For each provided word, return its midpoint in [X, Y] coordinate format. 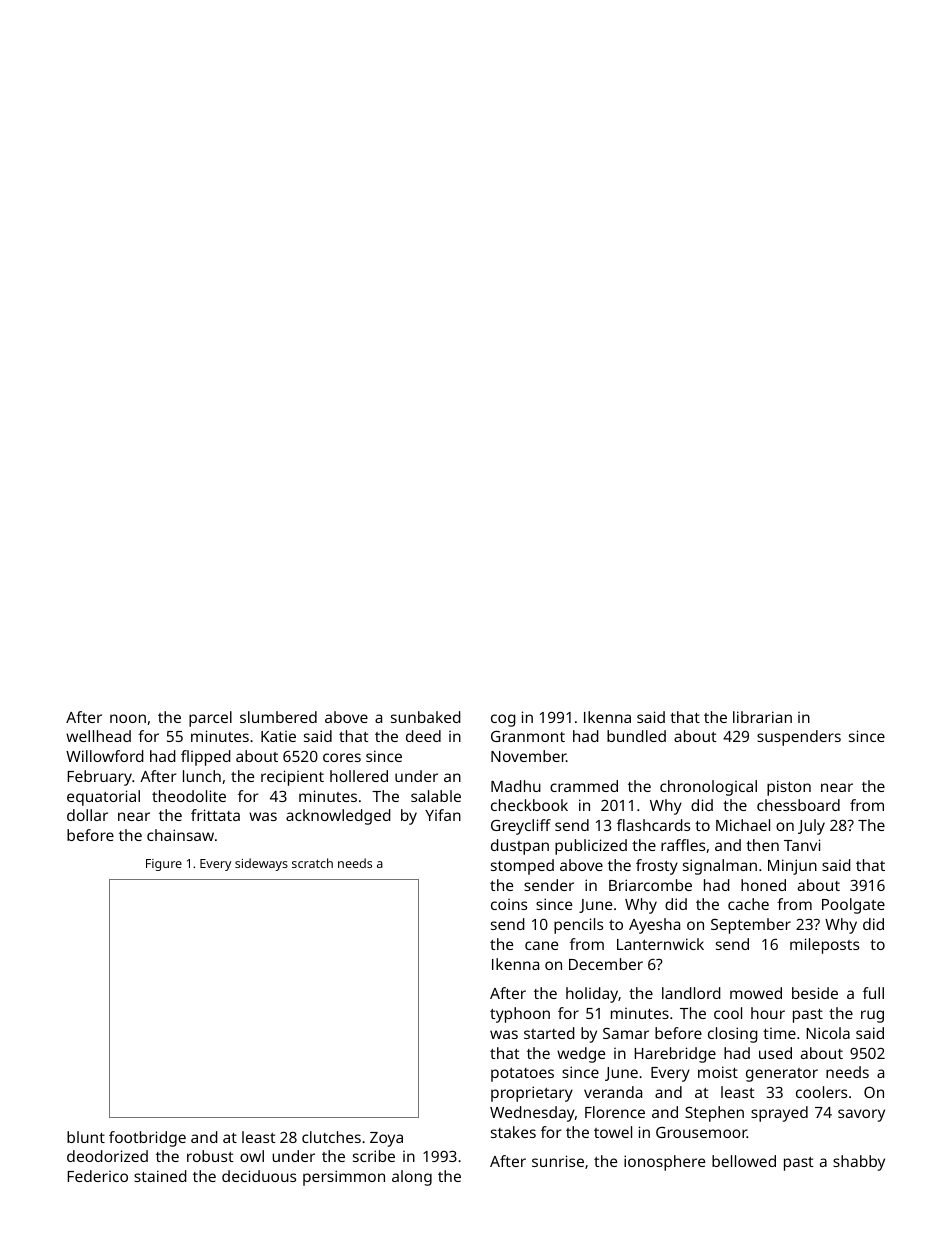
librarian [762, 717]
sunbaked [426, 717]
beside [815, 993]
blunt [86, 1137]
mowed [756, 993]
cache [748, 904]
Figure [164, 865]
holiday [592, 995]
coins [509, 904]
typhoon [520, 1015]
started [549, 1033]
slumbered [278, 717]
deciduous [259, 1176]
